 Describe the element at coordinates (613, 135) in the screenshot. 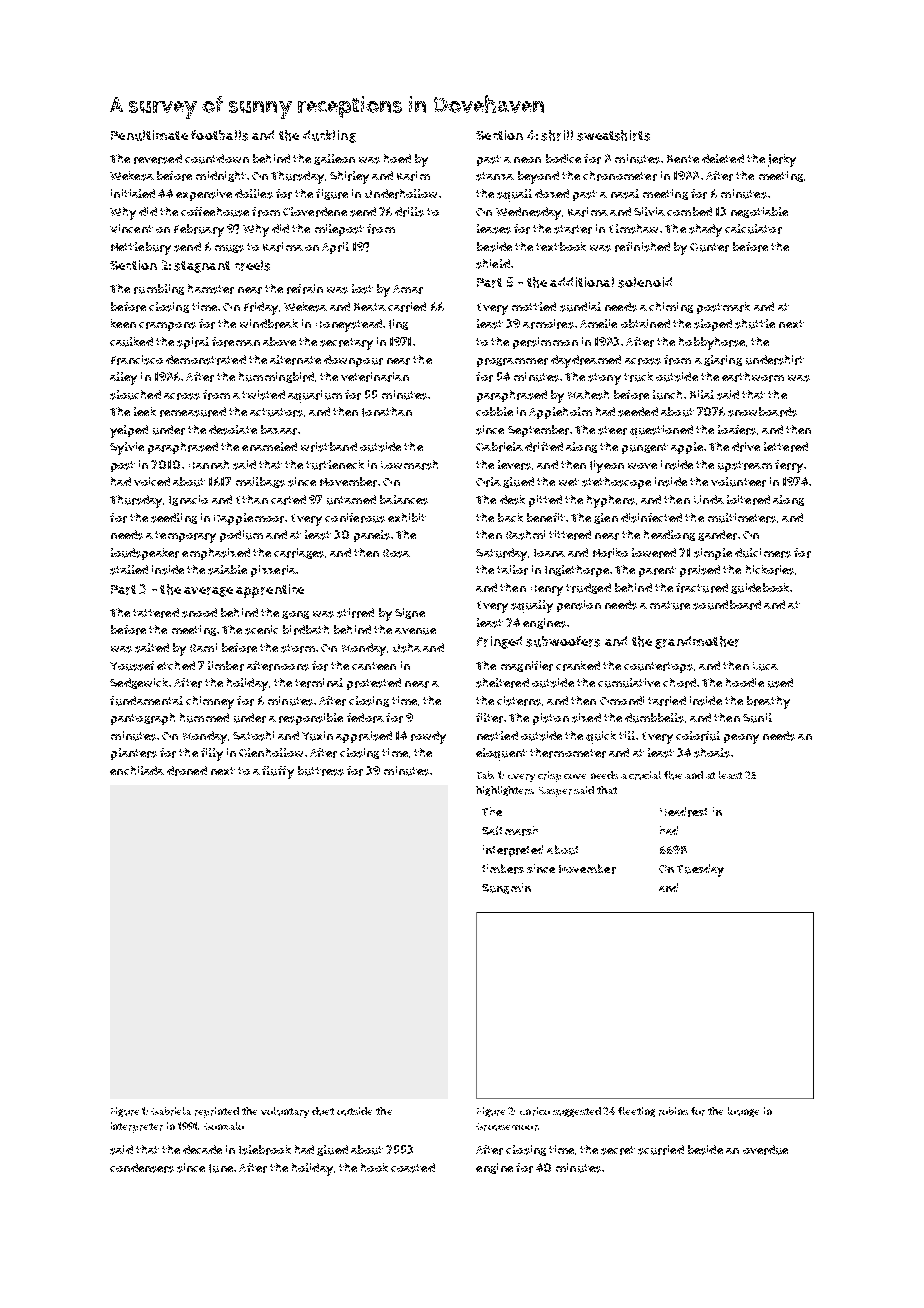

I see `sweatshirts` at that location.
